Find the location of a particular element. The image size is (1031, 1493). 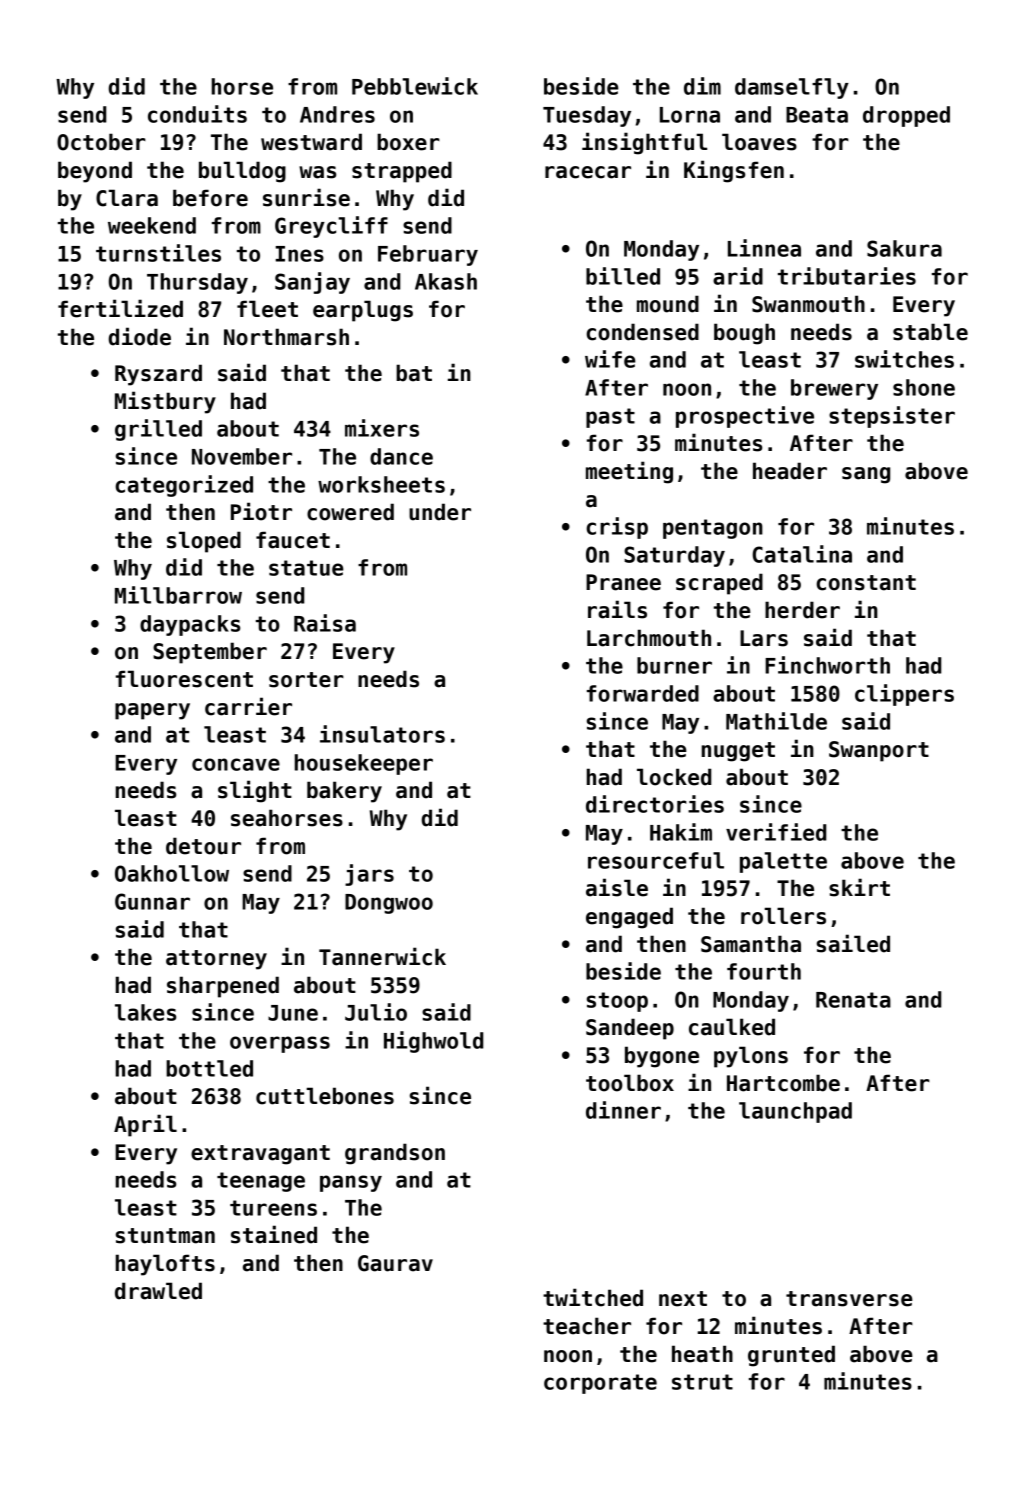

conduits is located at coordinates (197, 114).
